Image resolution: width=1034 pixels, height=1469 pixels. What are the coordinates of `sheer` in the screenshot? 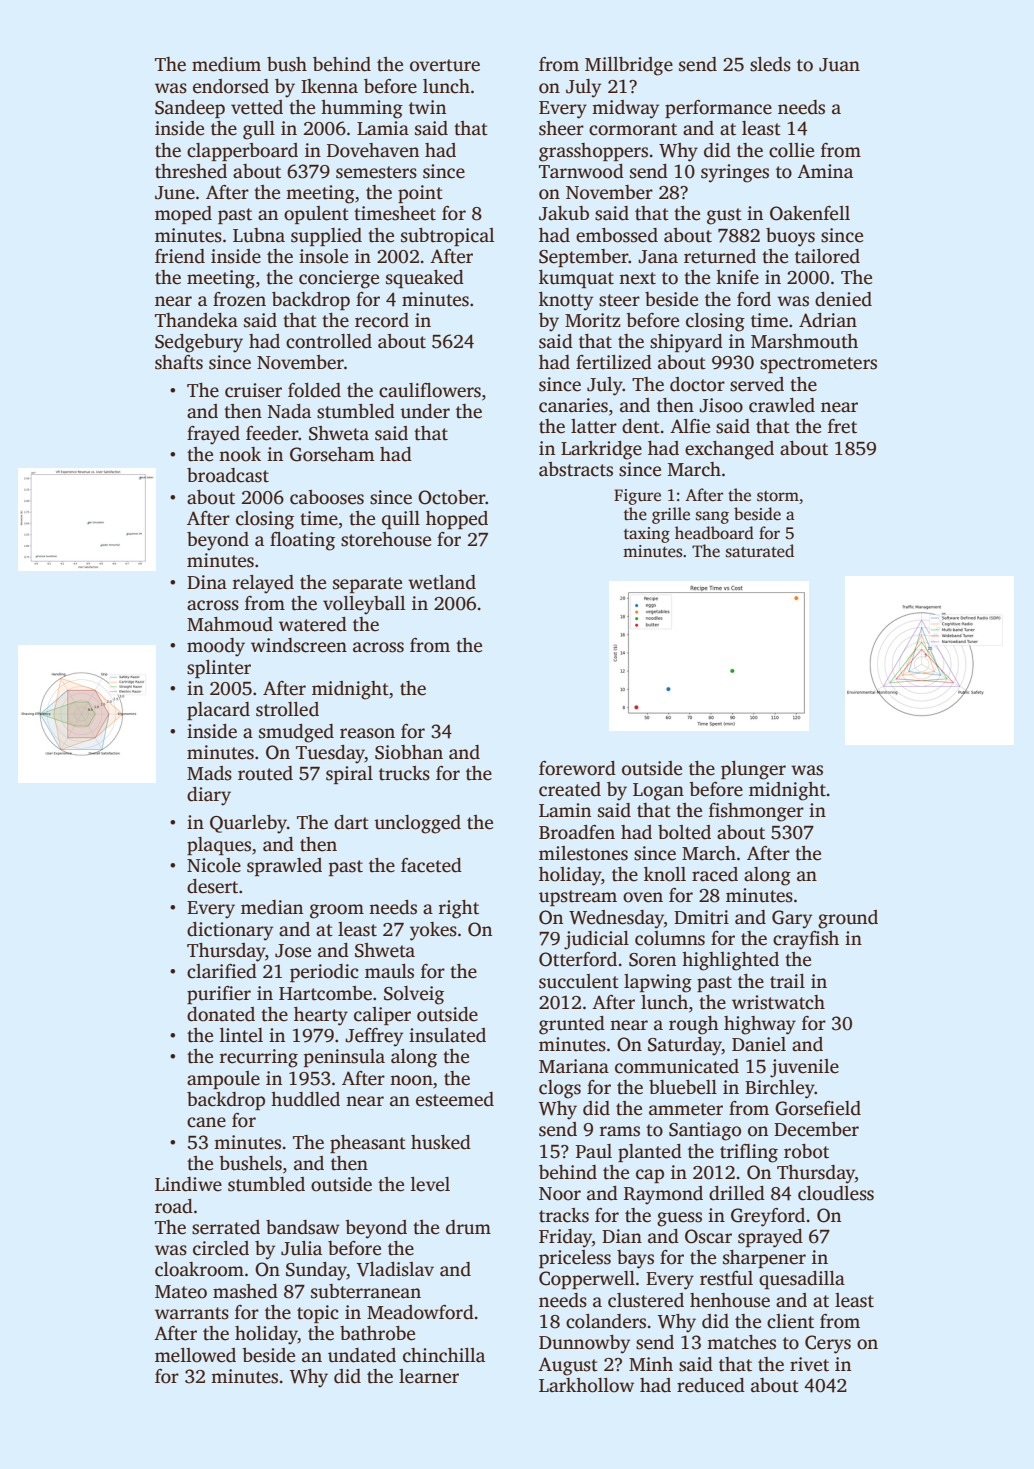 It's located at (561, 128).
